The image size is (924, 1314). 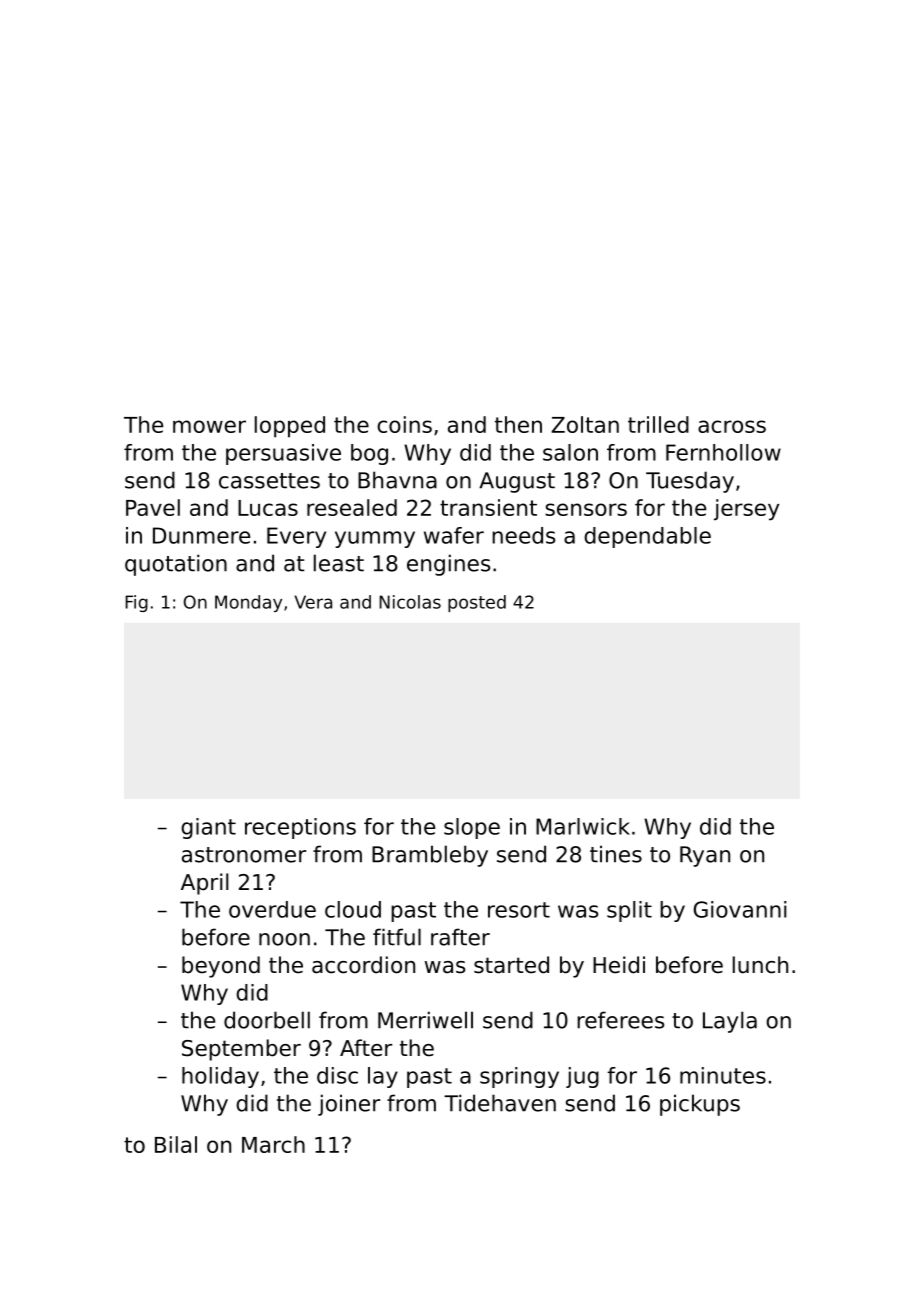 What do you see at coordinates (248, 603) in the image?
I see `Monday` at bounding box center [248, 603].
